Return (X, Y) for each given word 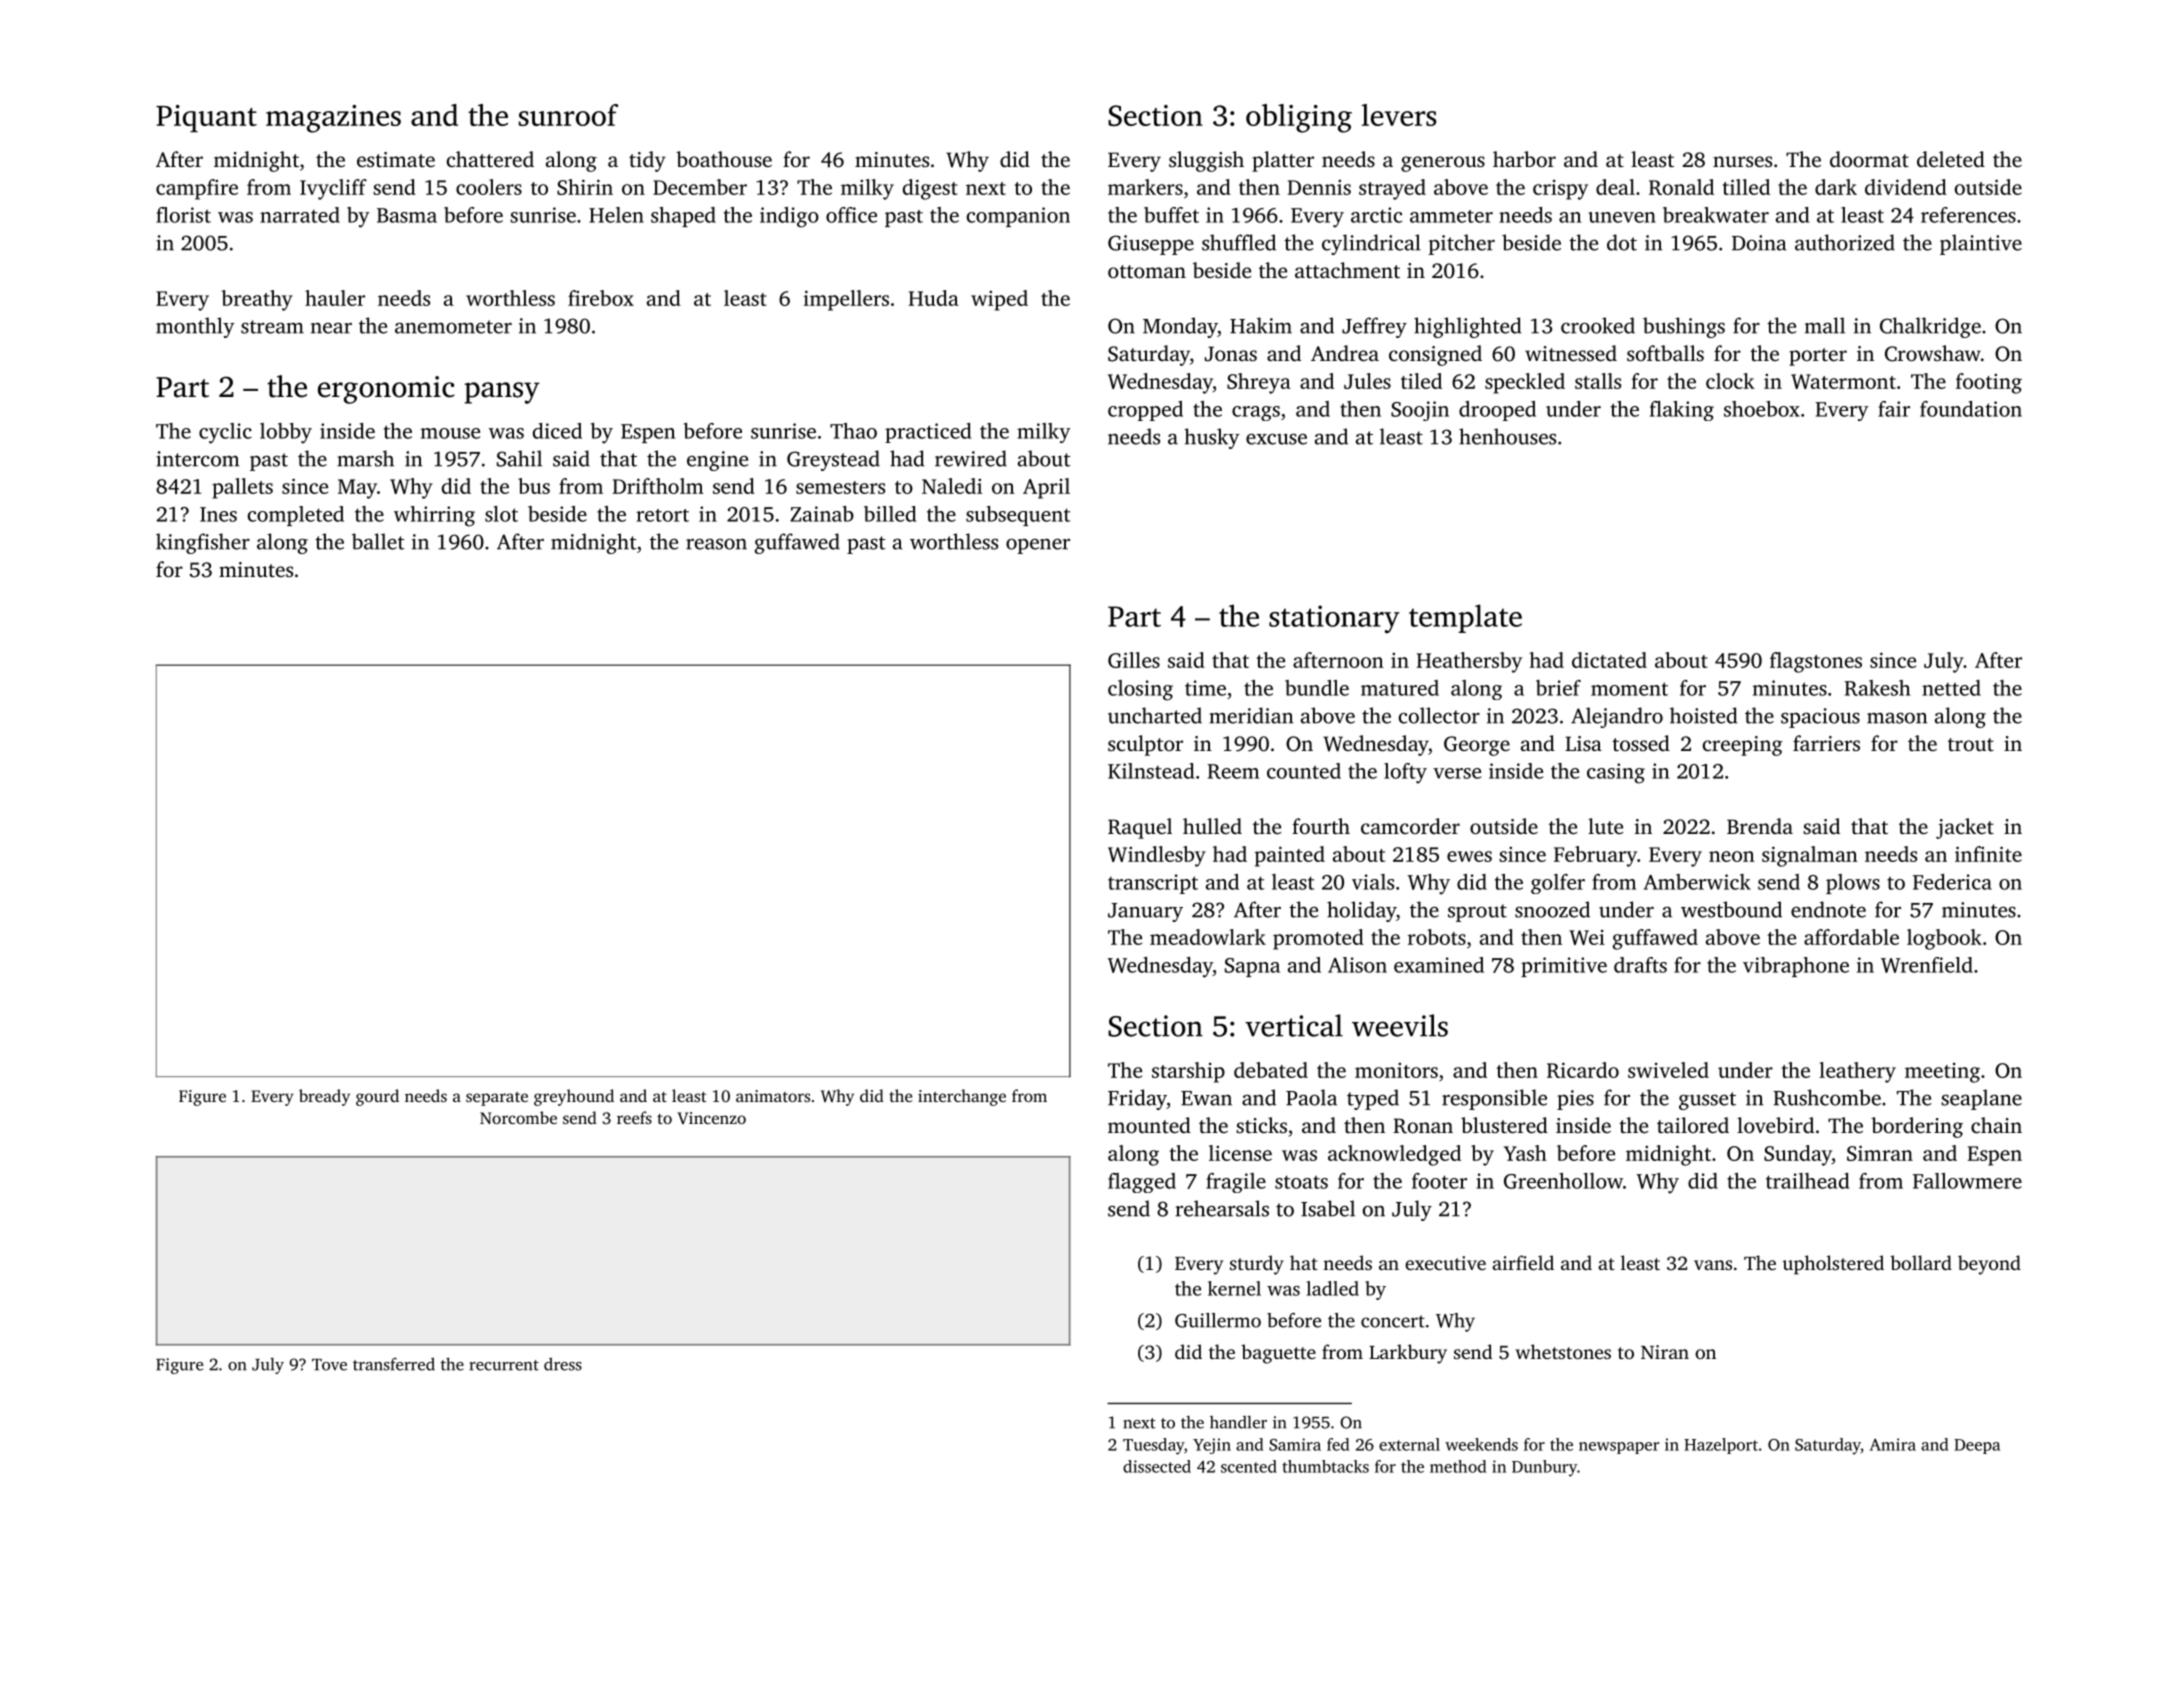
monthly (195, 327)
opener (1038, 546)
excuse (1276, 439)
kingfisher (203, 543)
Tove (329, 1365)
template (1465, 618)
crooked (1598, 325)
